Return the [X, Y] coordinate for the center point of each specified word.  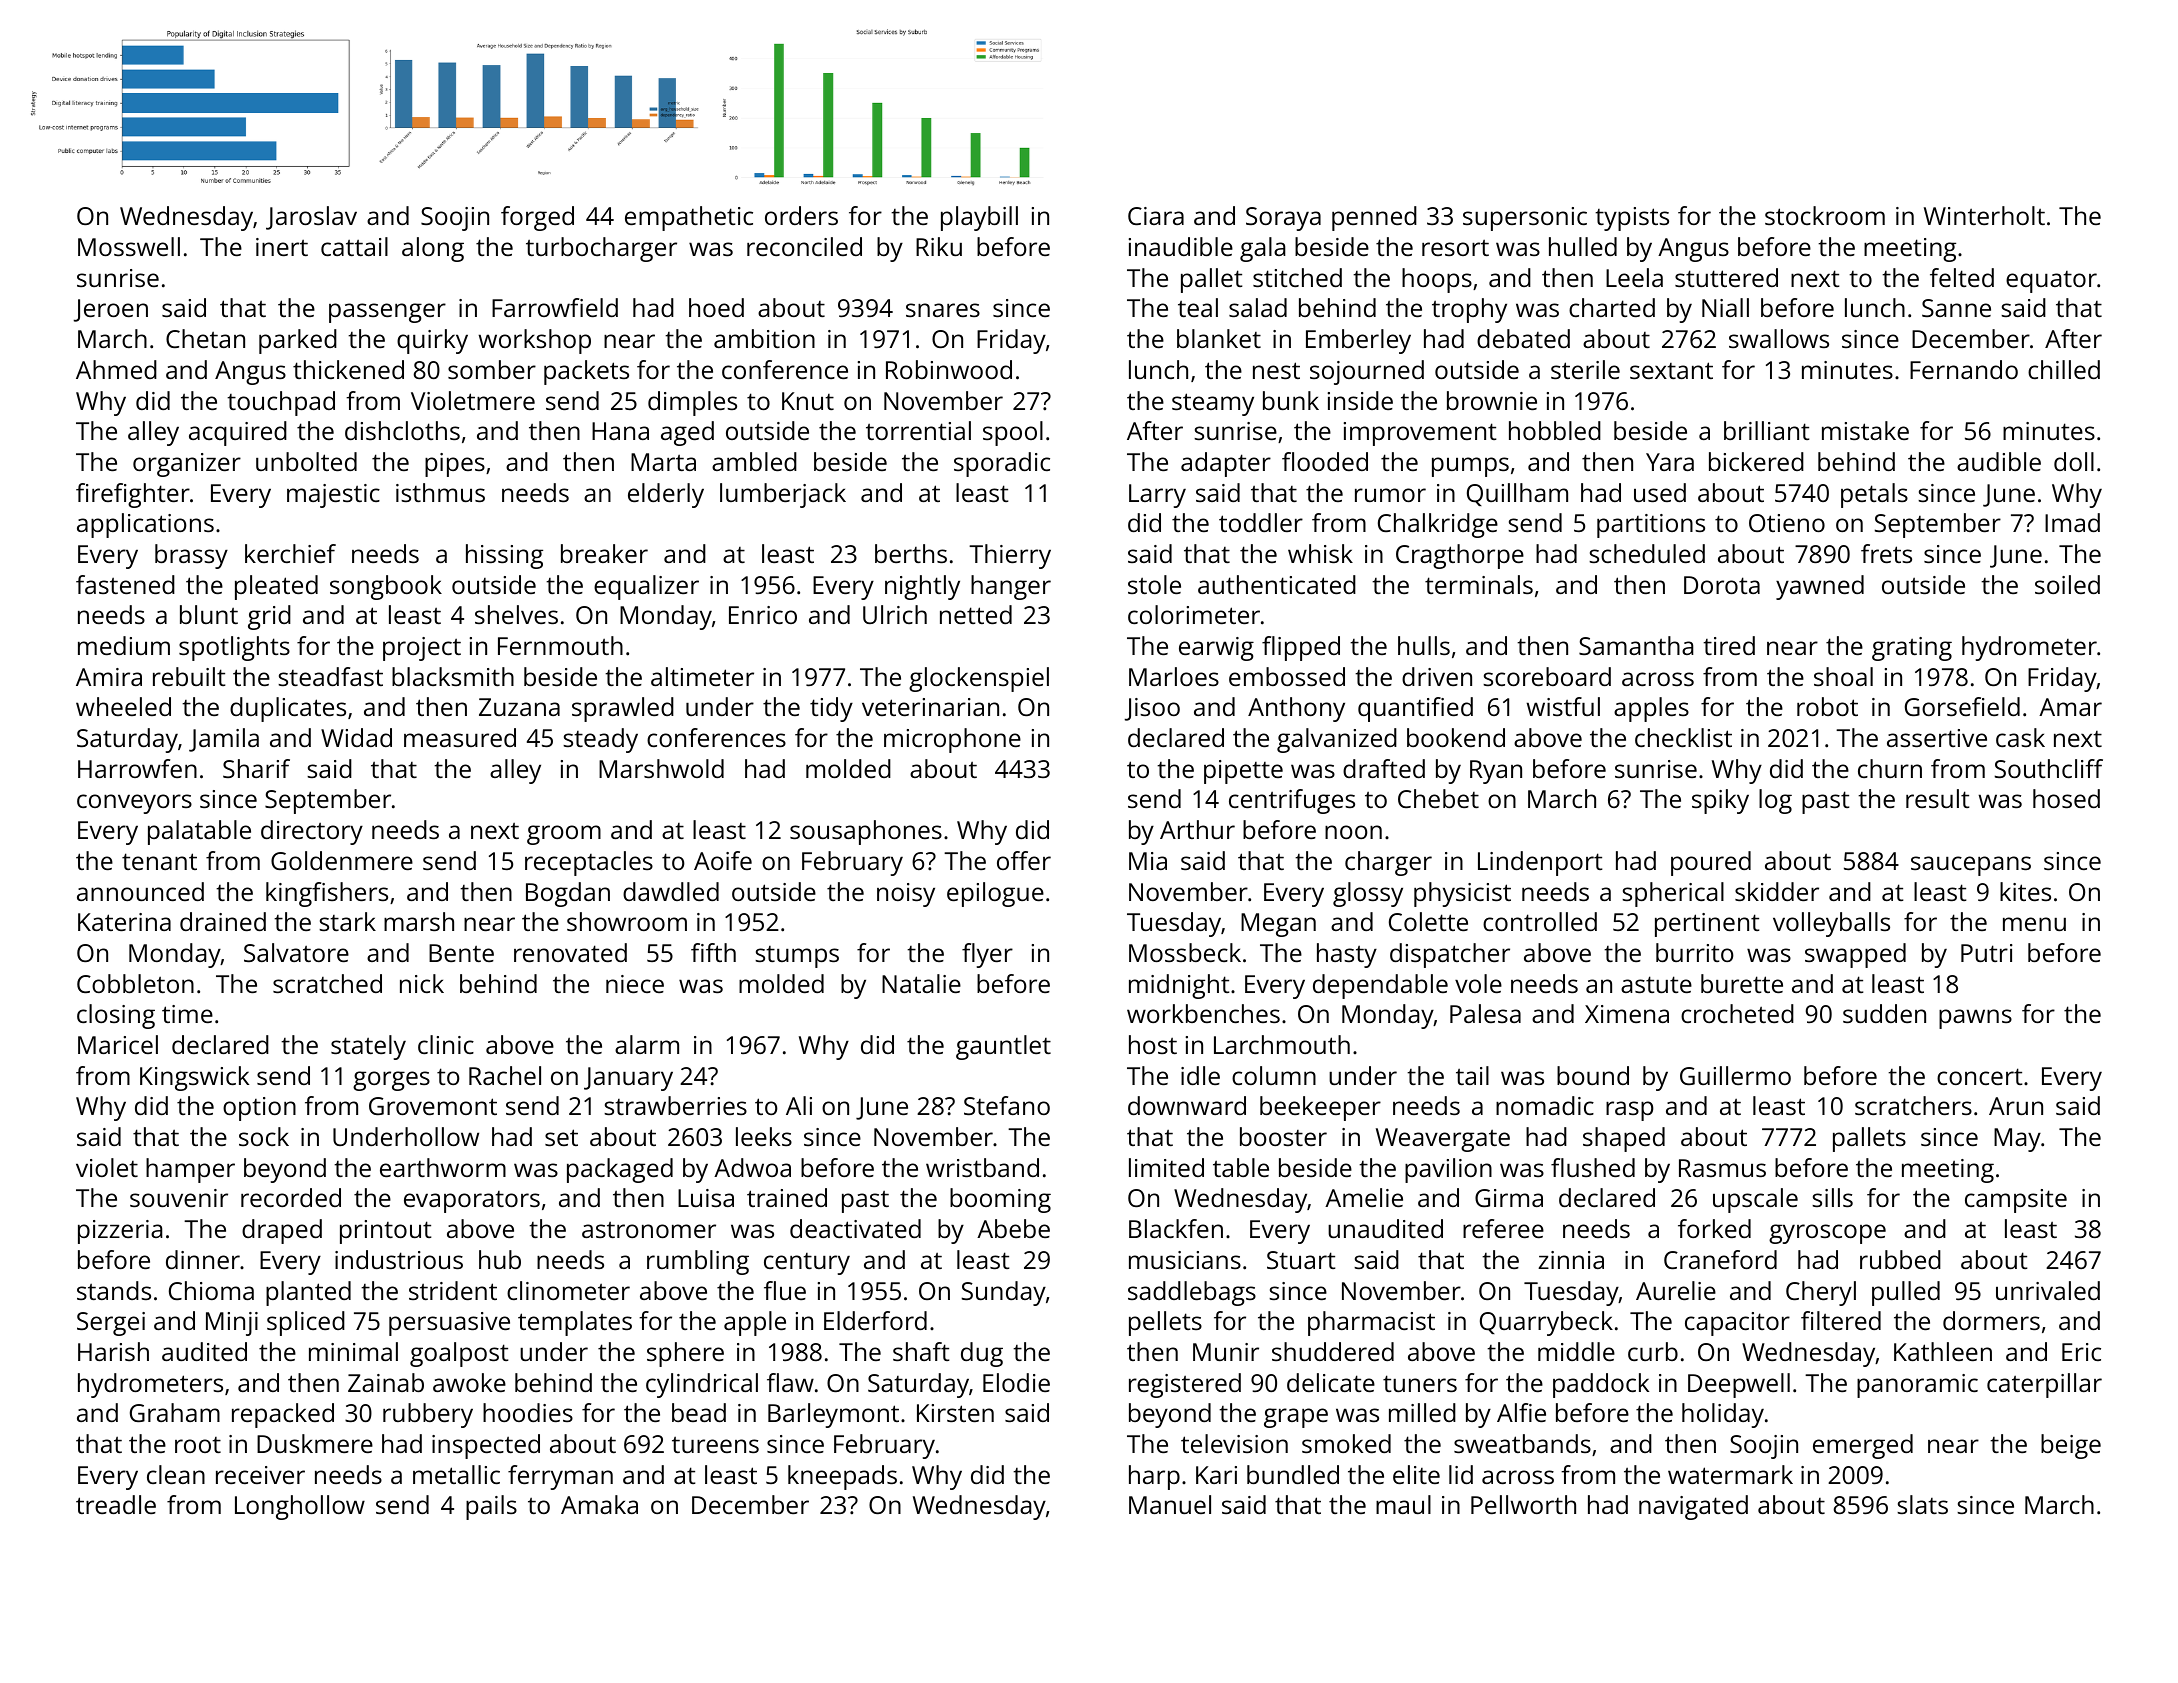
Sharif [256, 768]
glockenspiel [979, 679]
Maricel [118, 1044]
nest [1276, 370]
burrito [1695, 952]
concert [1979, 1076]
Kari [1216, 1475]
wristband [982, 1167]
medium [124, 645]
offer [1024, 860]
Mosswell [129, 246]
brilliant [1766, 430]
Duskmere [315, 1443]
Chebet [1438, 798]
